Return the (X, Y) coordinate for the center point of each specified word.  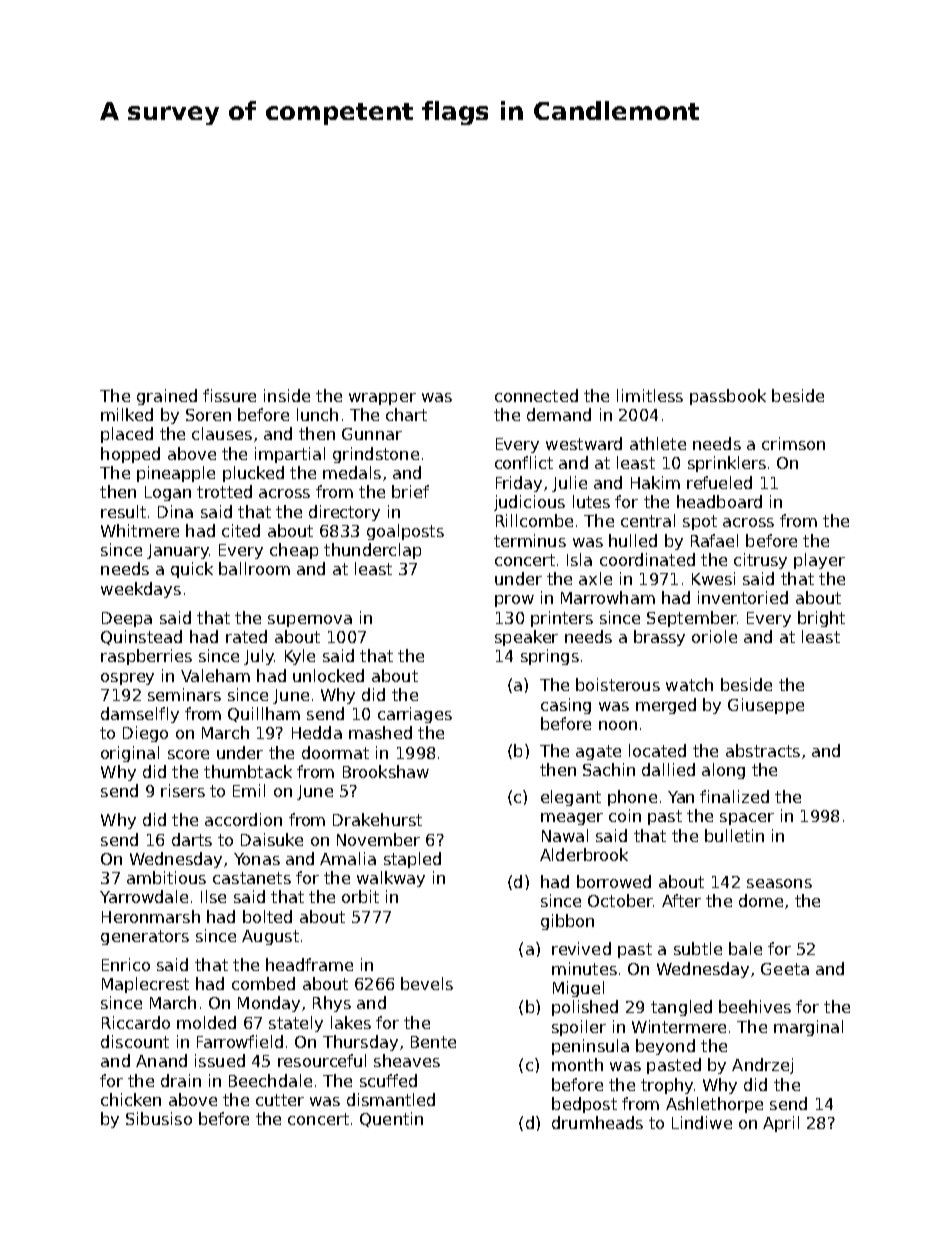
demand (559, 414)
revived (581, 948)
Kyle (300, 657)
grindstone (376, 455)
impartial (290, 455)
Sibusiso (159, 1118)
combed (263, 983)
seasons (779, 883)
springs (550, 657)
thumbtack (248, 771)
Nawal (565, 835)
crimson (793, 443)
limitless (650, 395)
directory (344, 513)
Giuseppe (766, 706)
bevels (427, 983)
